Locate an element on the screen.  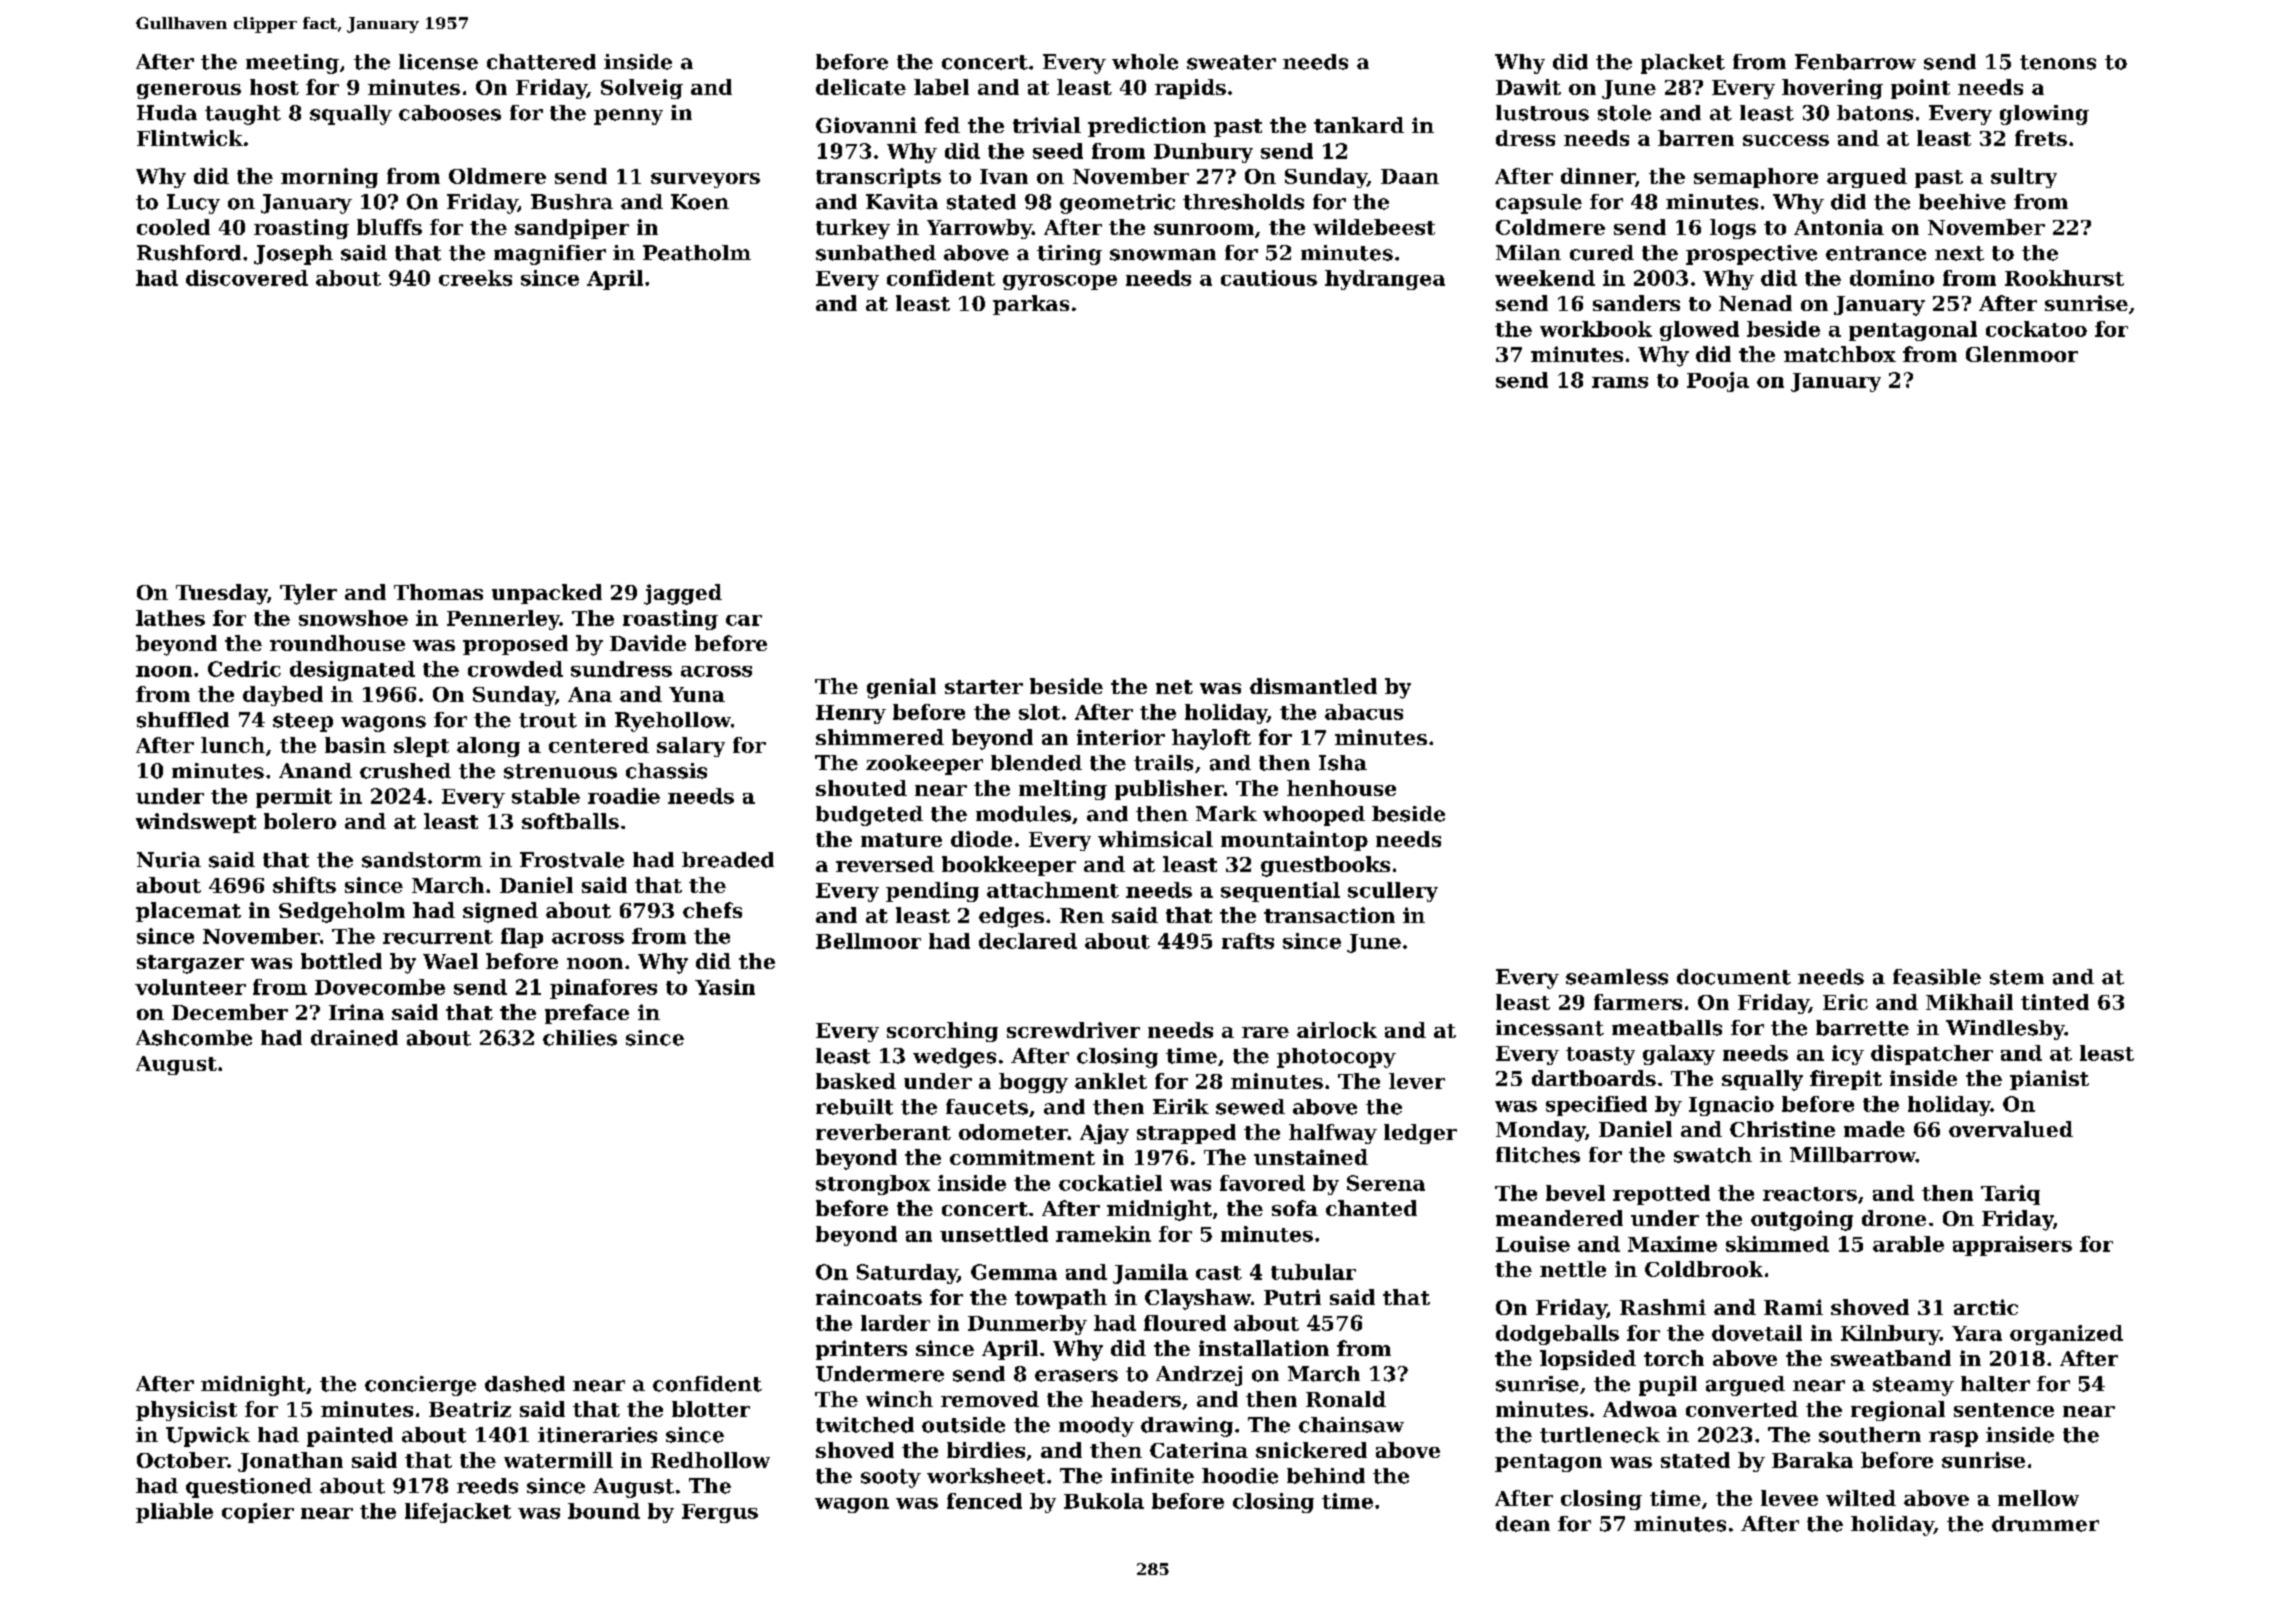
itineraries is located at coordinates (597, 1435).
